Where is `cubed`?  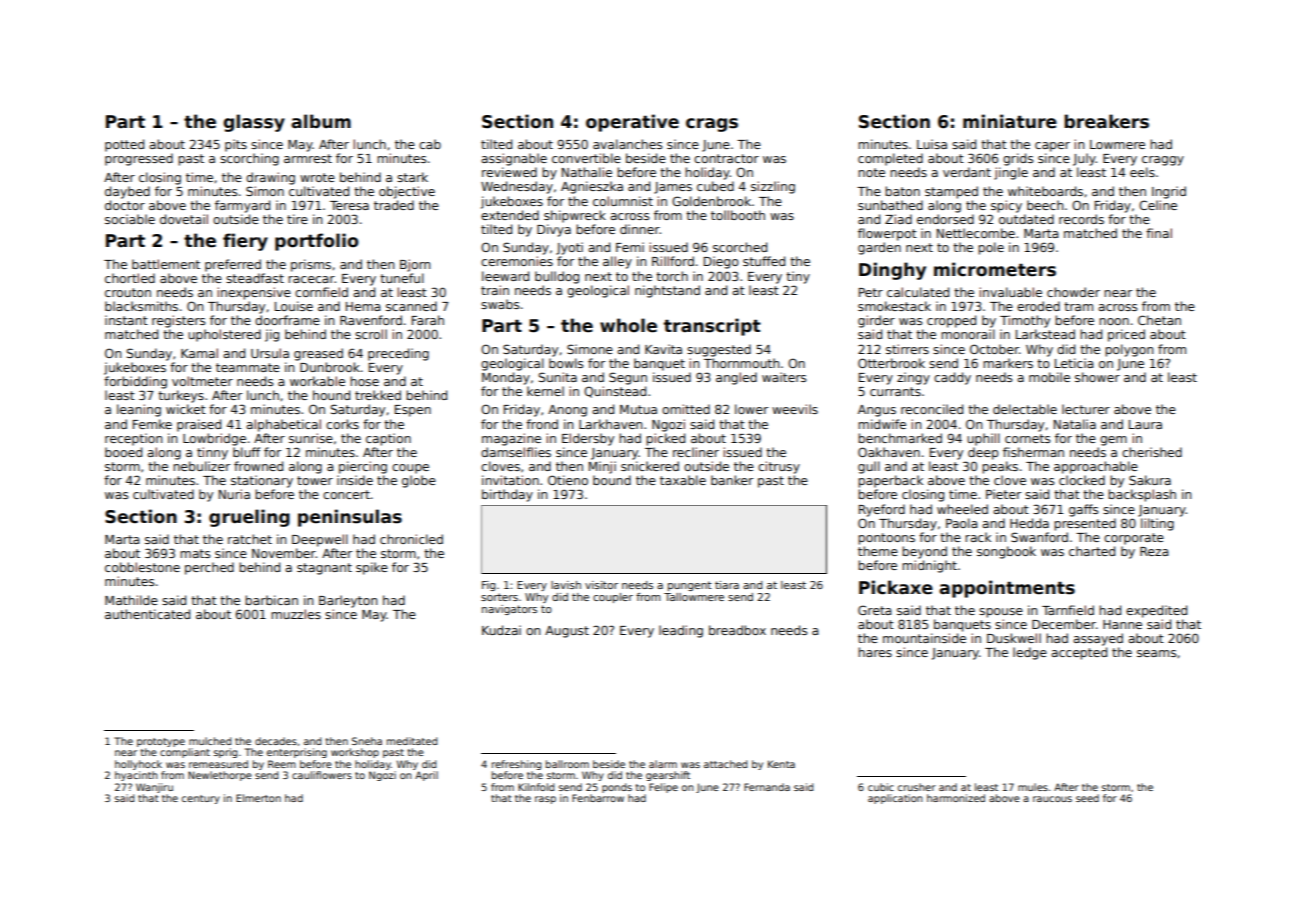 cubed is located at coordinates (715, 186).
